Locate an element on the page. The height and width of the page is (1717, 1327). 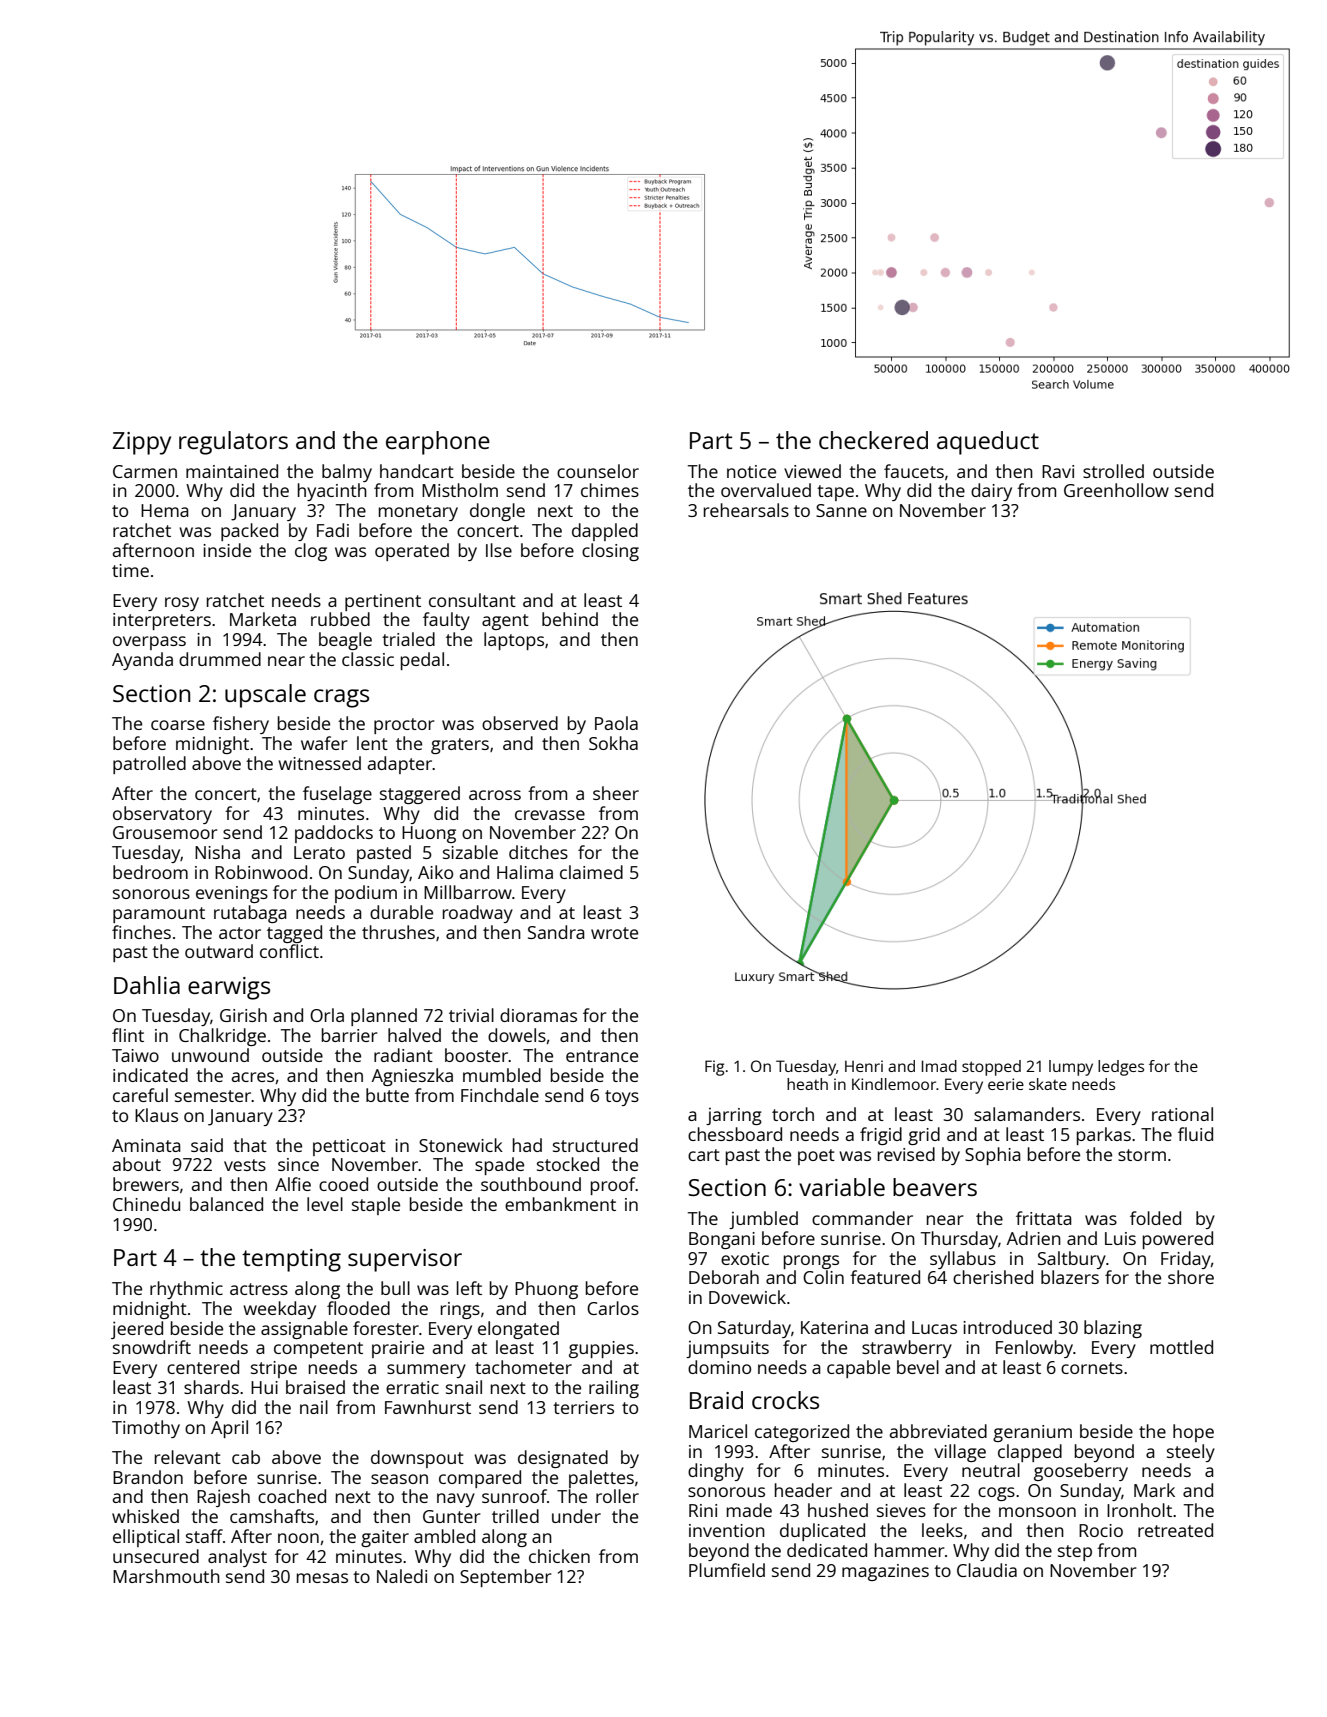
Chinedu is located at coordinates (146, 1204).
